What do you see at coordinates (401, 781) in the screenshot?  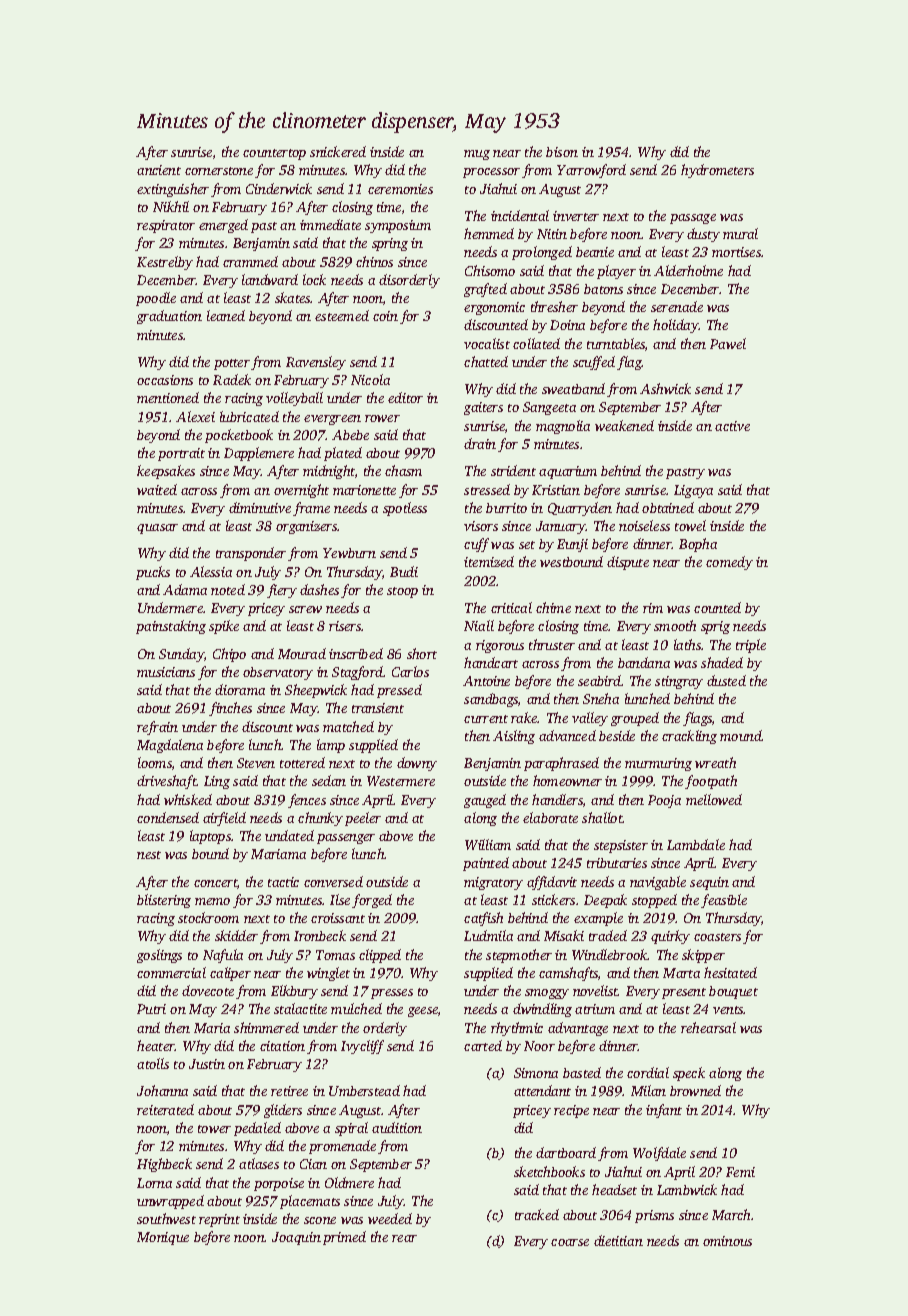 I see `Westermere` at bounding box center [401, 781].
